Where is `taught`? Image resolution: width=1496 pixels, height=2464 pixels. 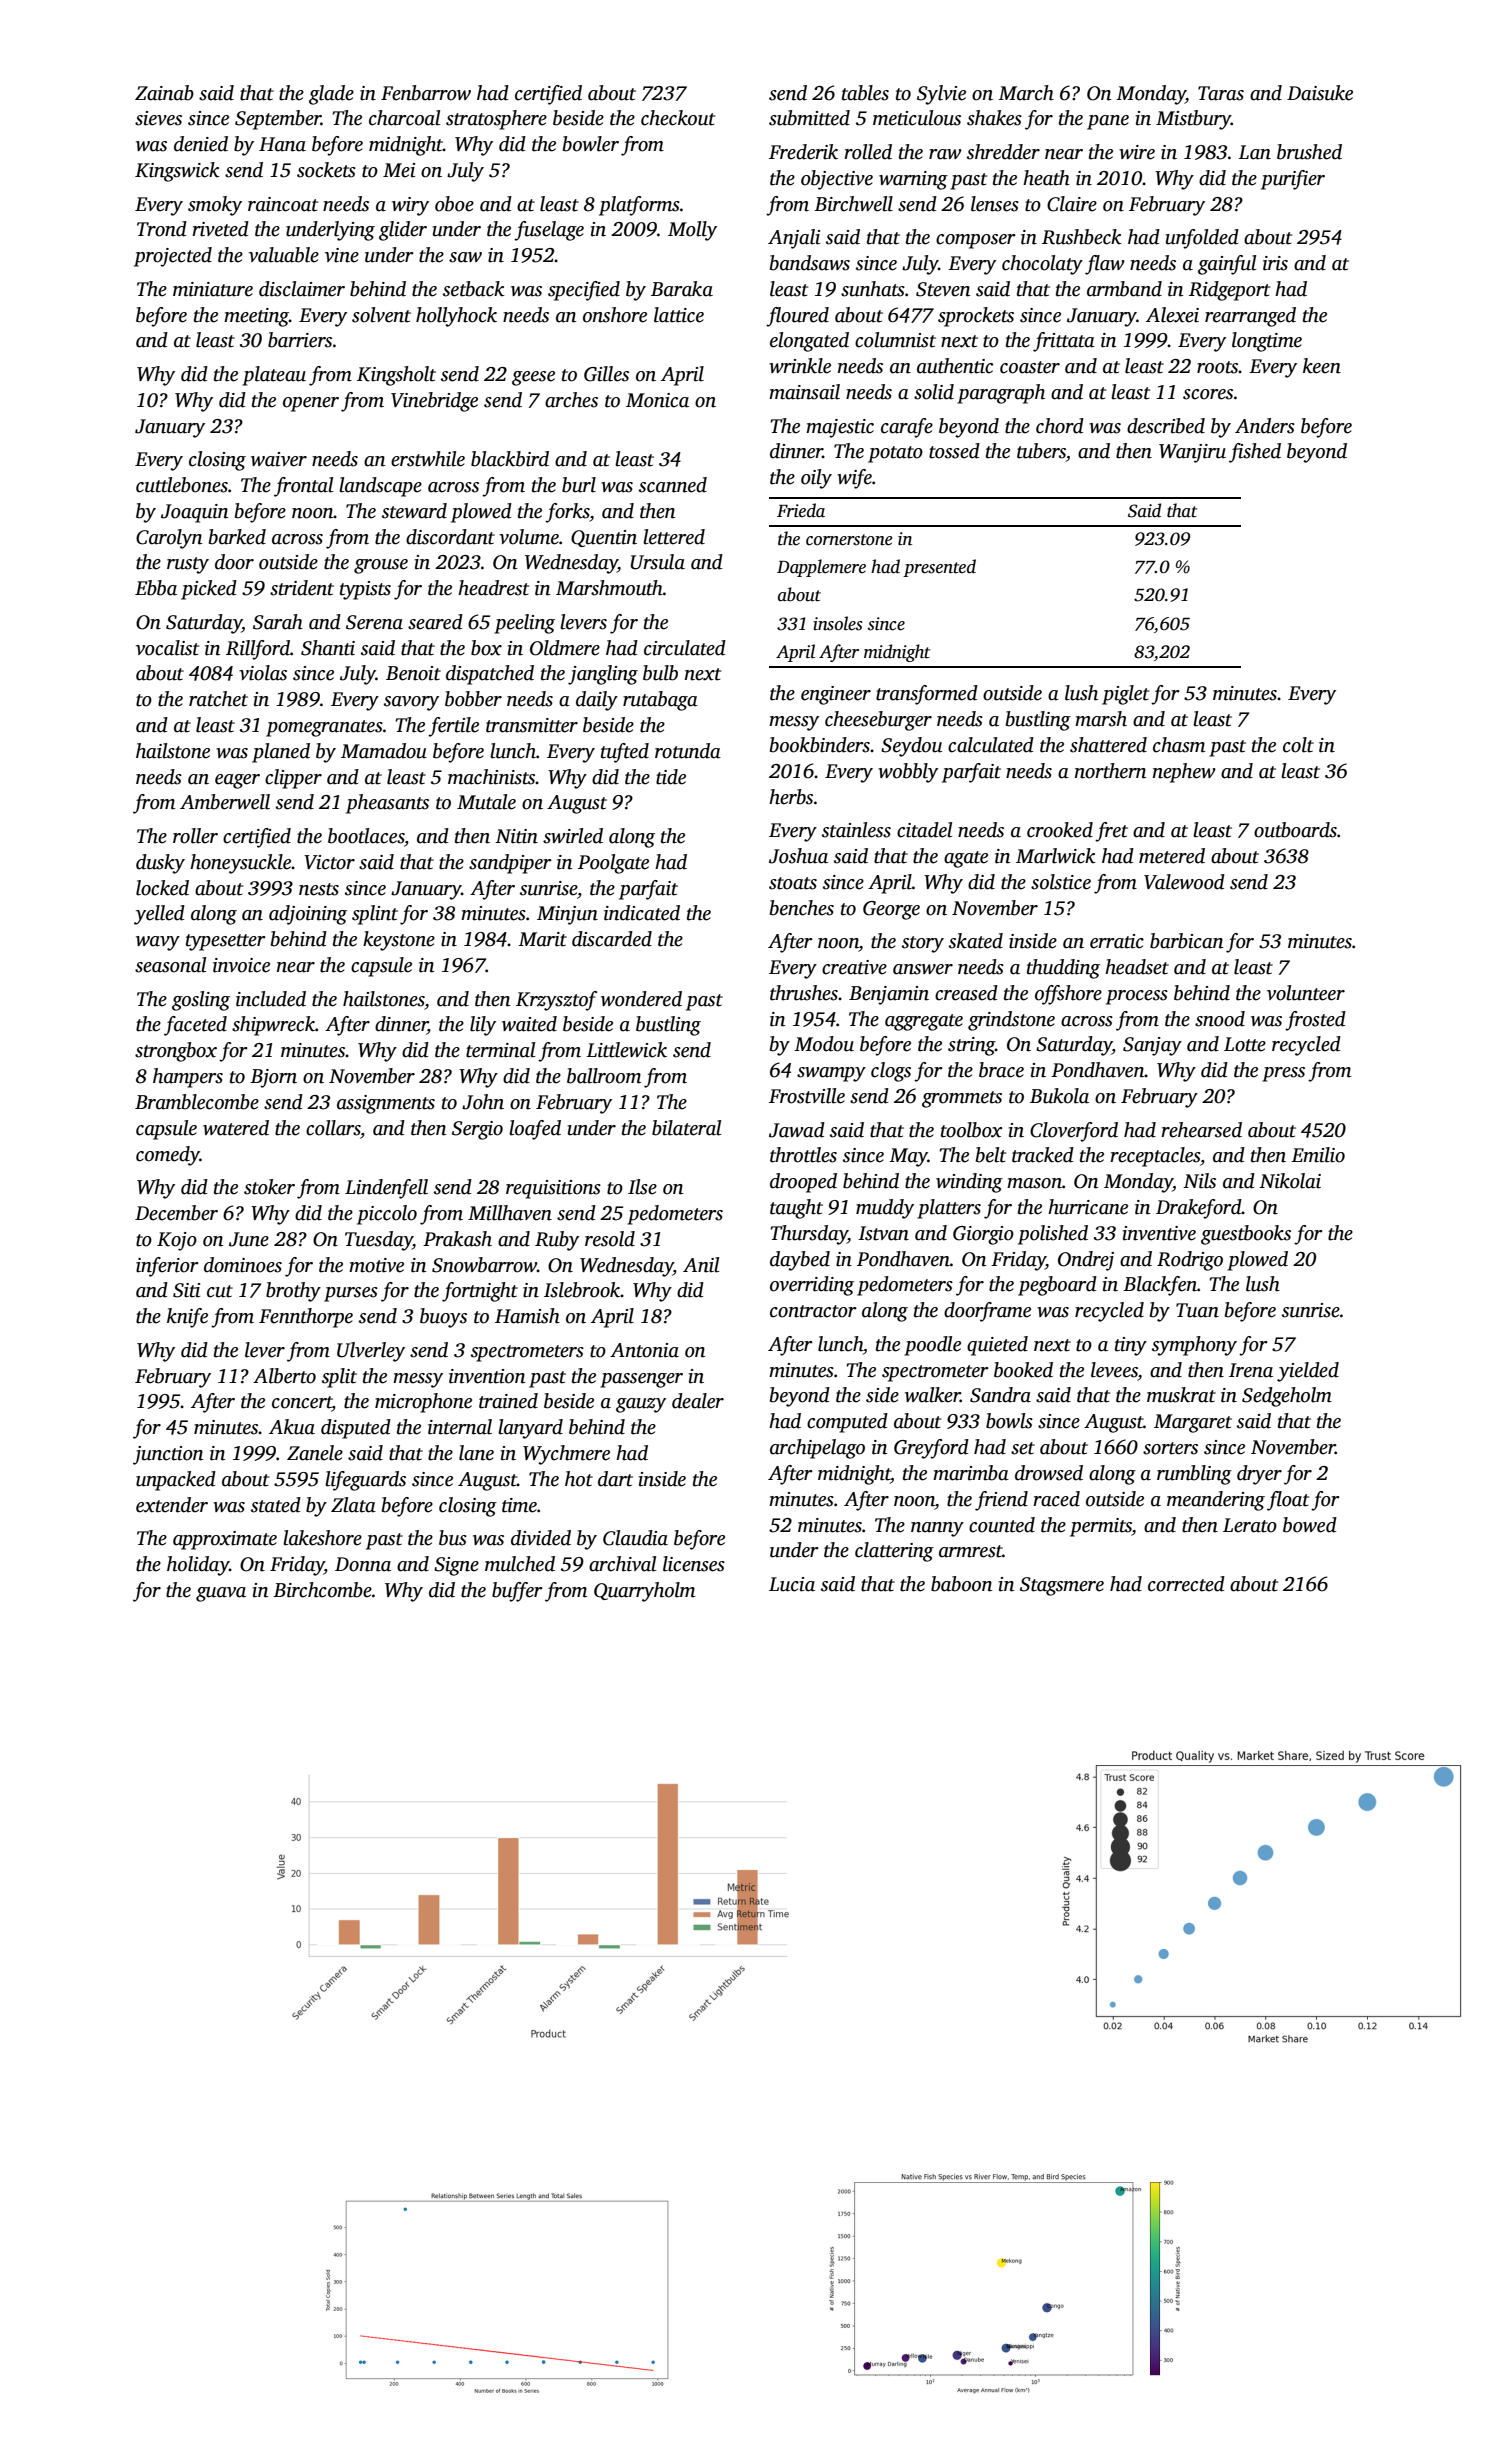
taught is located at coordinates (796, 1209).
